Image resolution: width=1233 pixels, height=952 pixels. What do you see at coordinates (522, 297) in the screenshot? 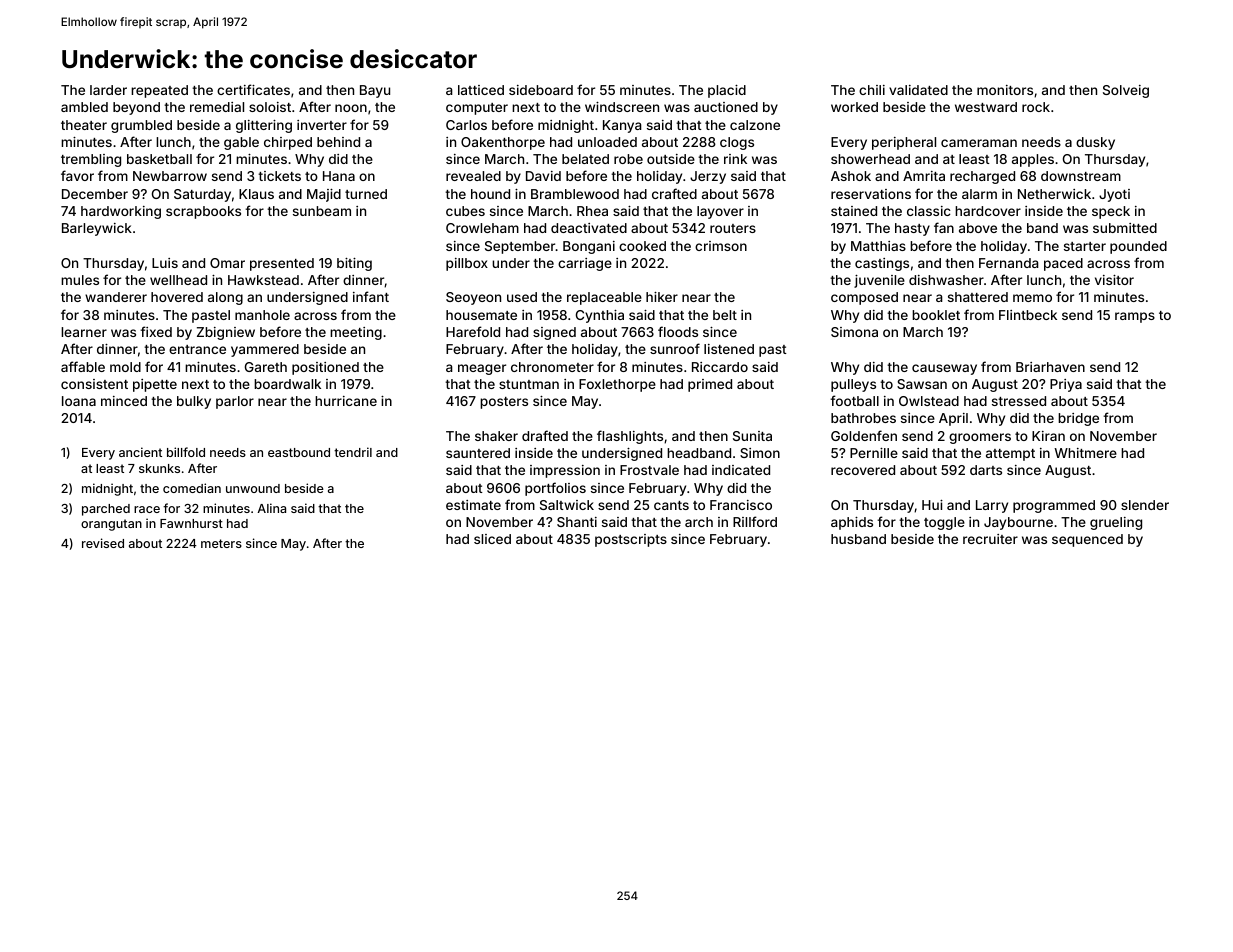
I see `used` at bounding box center [522, 297].
